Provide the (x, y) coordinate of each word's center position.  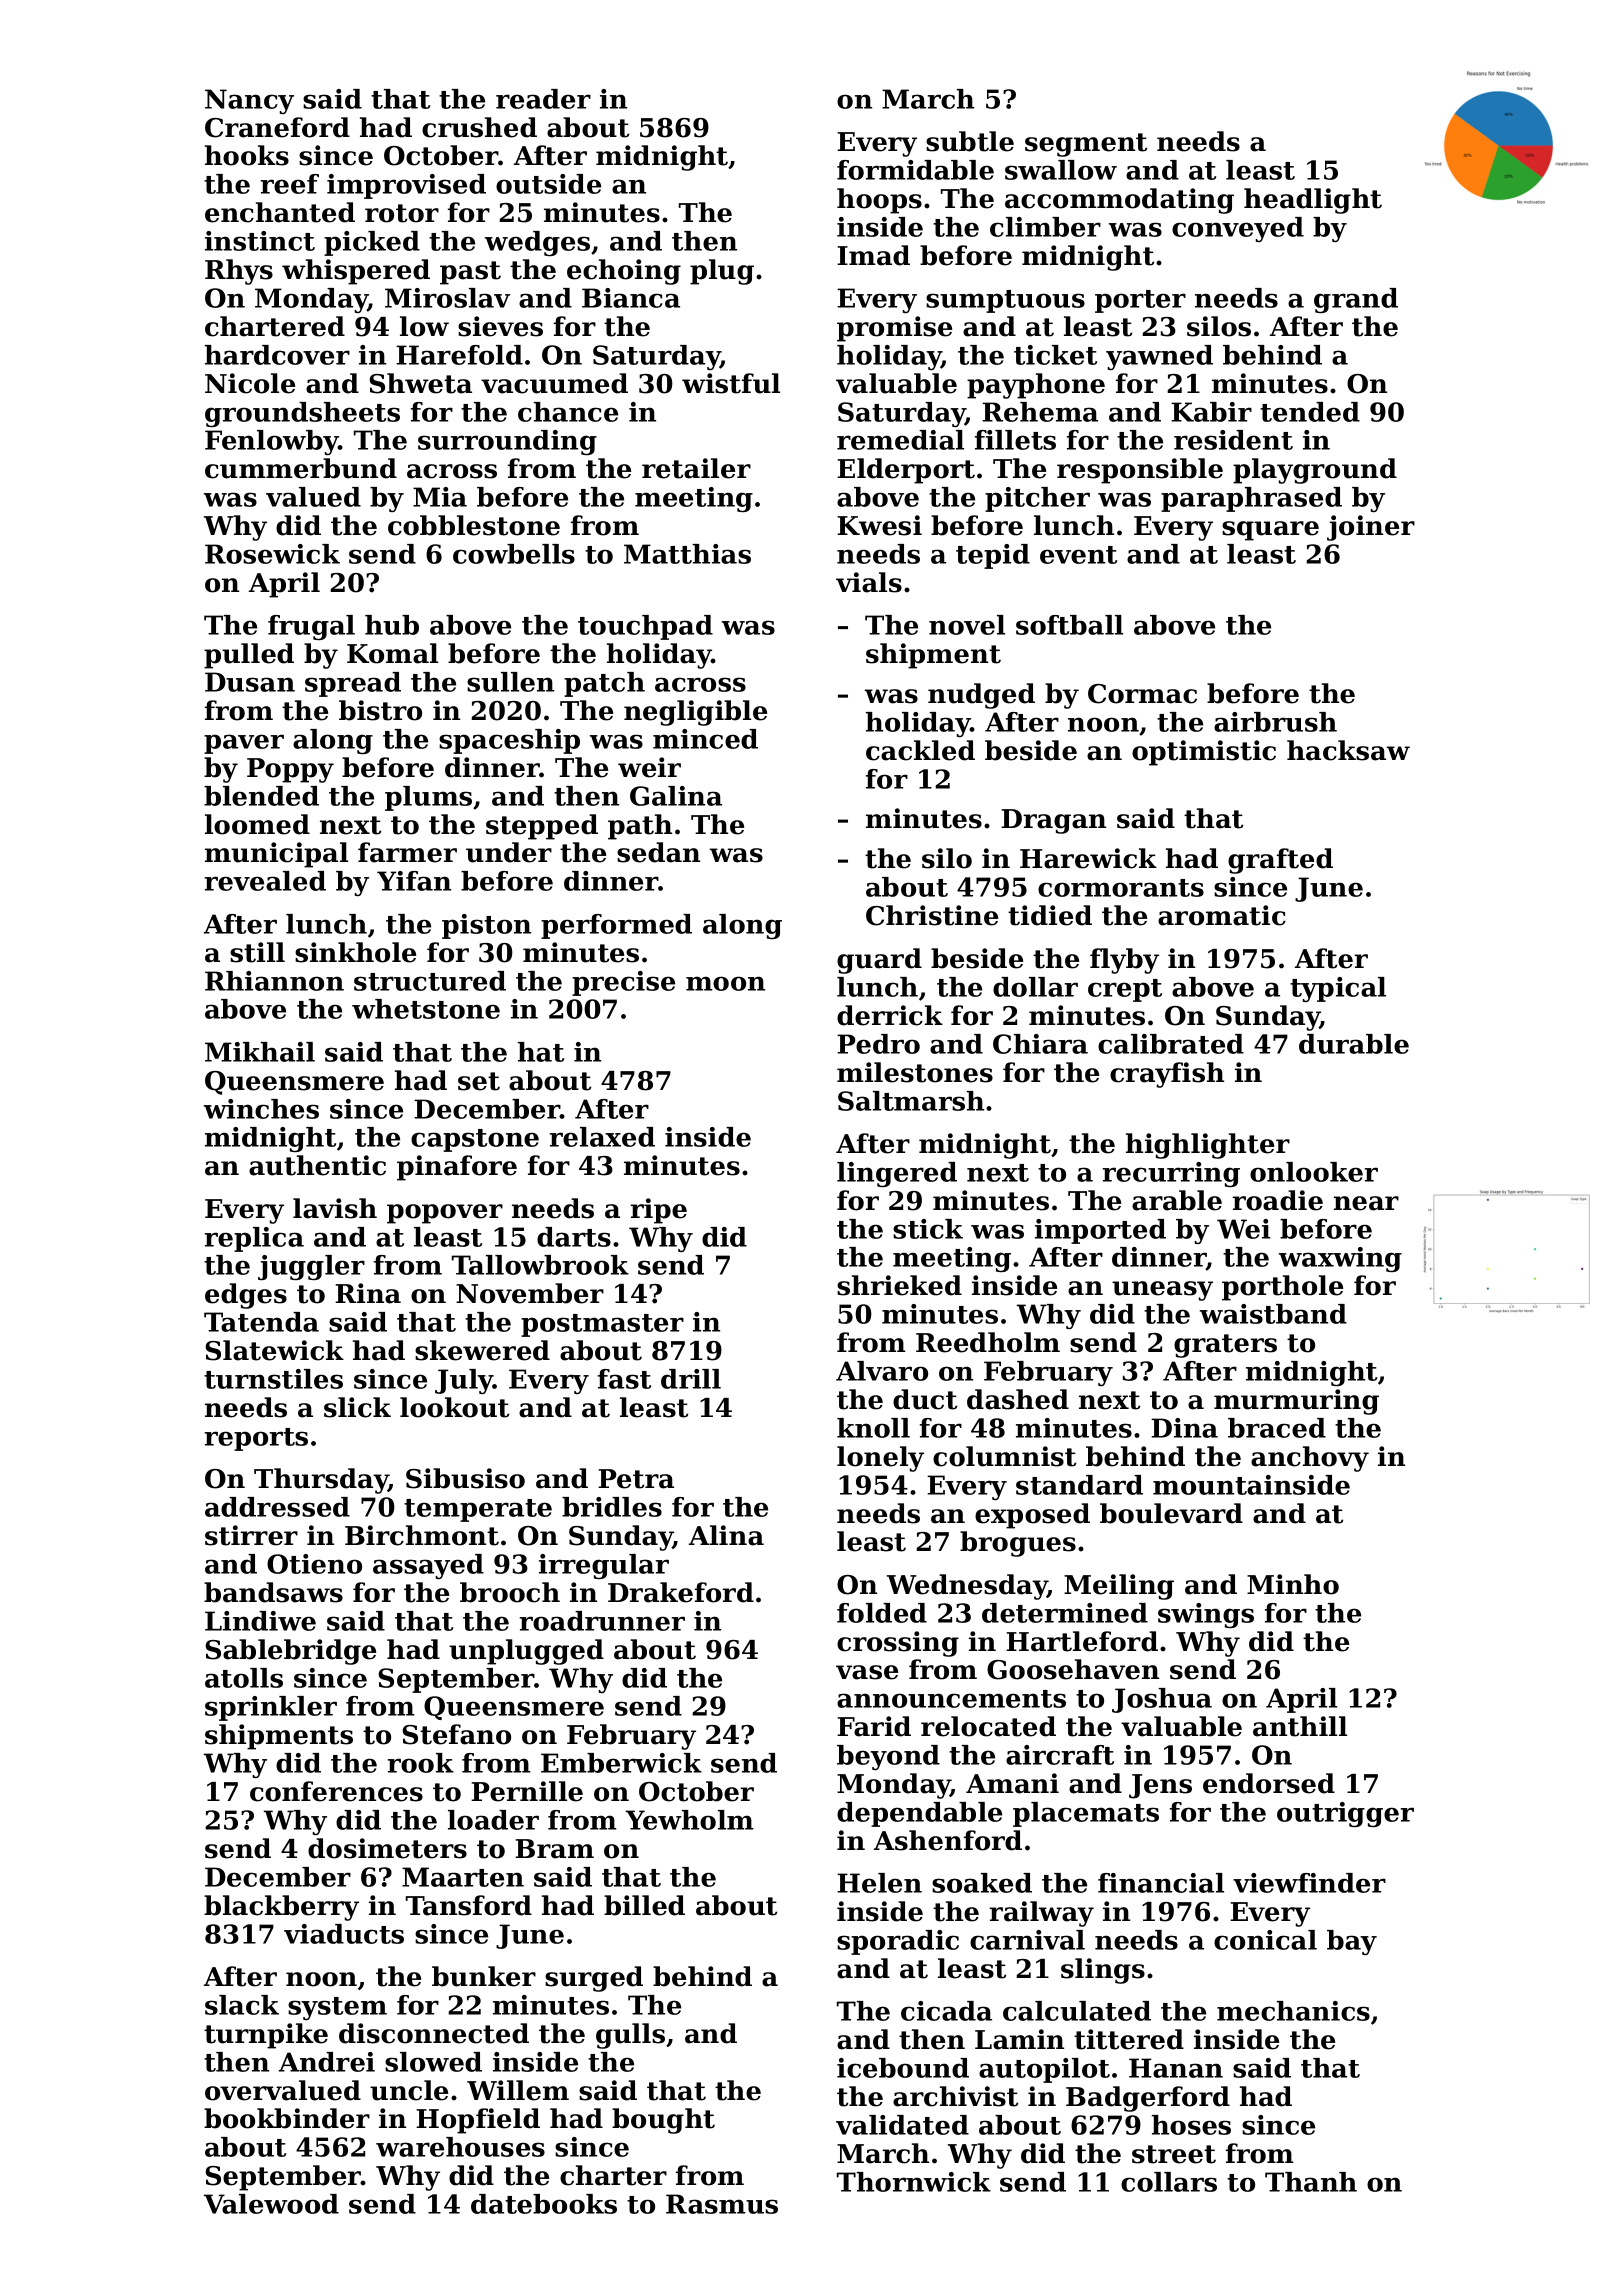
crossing (898, 1644)
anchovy (1310, 1459)
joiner (1371, 528)
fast (624, 1379)
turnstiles (273, 1379)
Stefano (456, 1734)
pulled (249, 656)
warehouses (460, 2147)
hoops (879, 201)
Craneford (277, 127)
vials (869, 582)
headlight (1313, 201)
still (257, 952)
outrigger (1345, 1814)
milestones (915, 1072)
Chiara (1040, 1044)
